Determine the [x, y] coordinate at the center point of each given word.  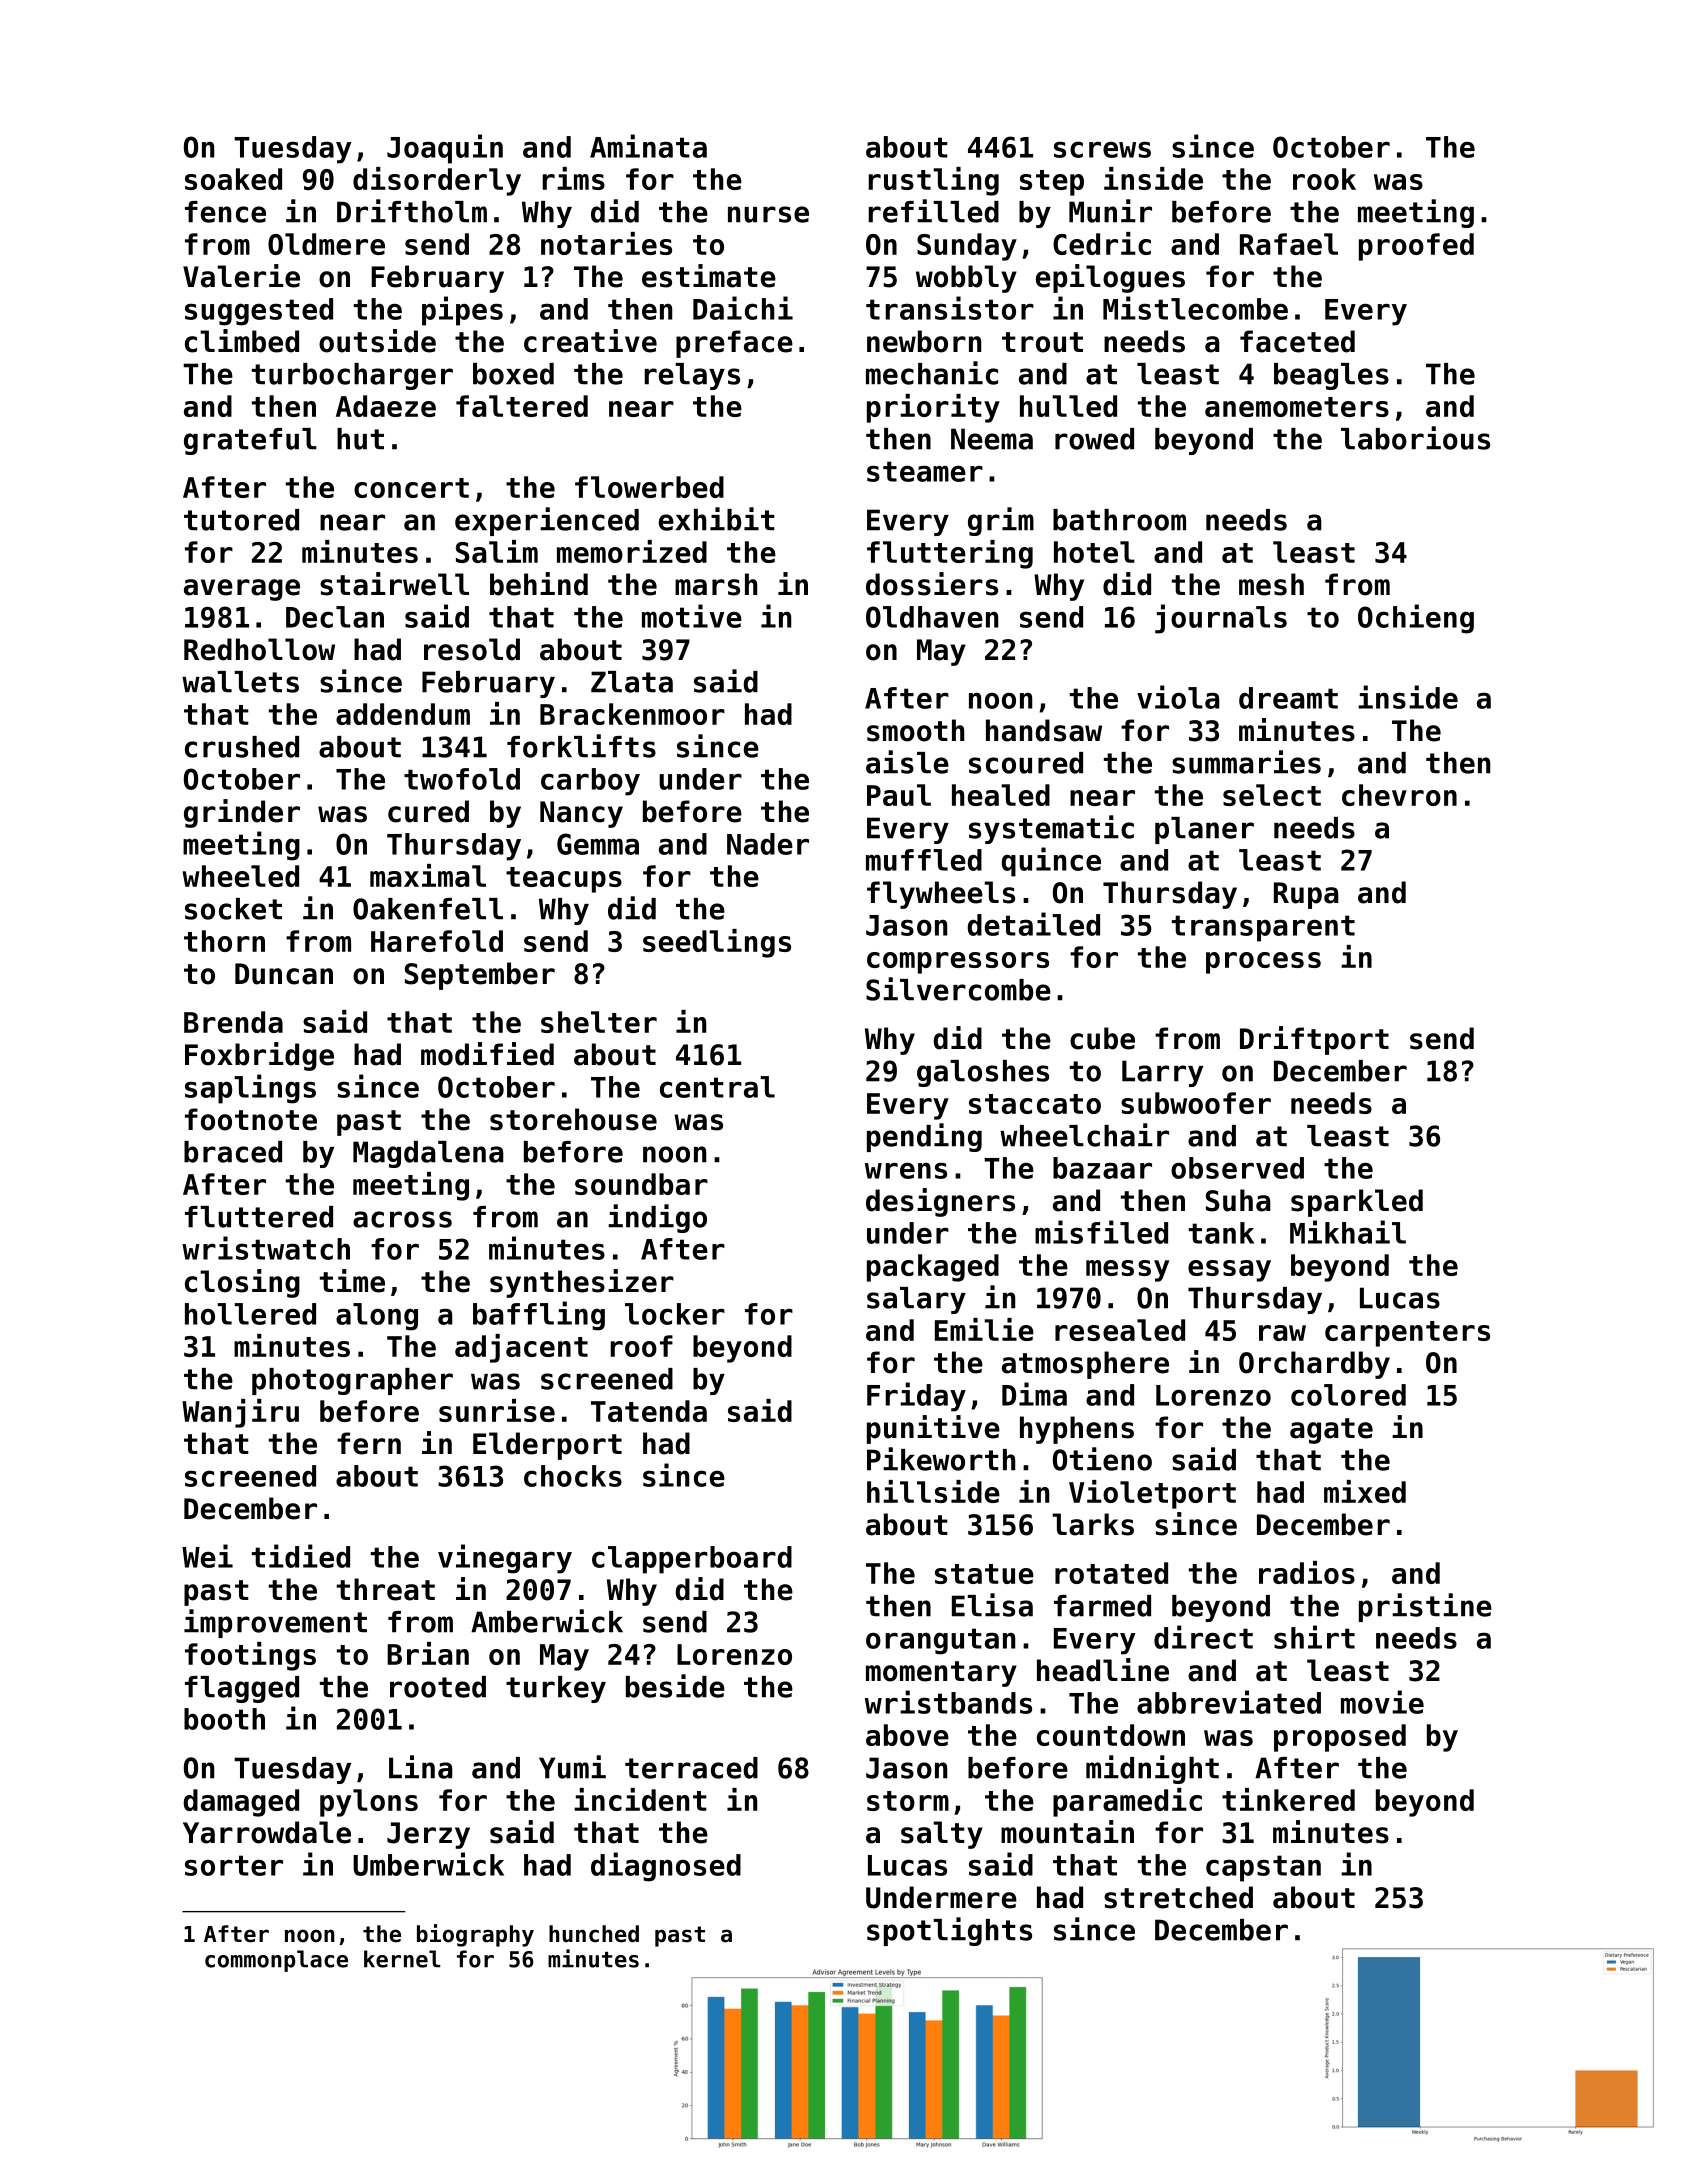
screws [1102, 149]
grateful [250, 441]
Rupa [1306, 895]
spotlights [949, 1931]
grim [1001, 521]
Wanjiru [240, 1413]
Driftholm [412, 211]
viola [1178, 697]
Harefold [437, 941]
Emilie [984, 1329]
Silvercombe [958, 989]
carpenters [1407, 1334]
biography [475, 1935]
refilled [933, 211]
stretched [1178, 1897]
